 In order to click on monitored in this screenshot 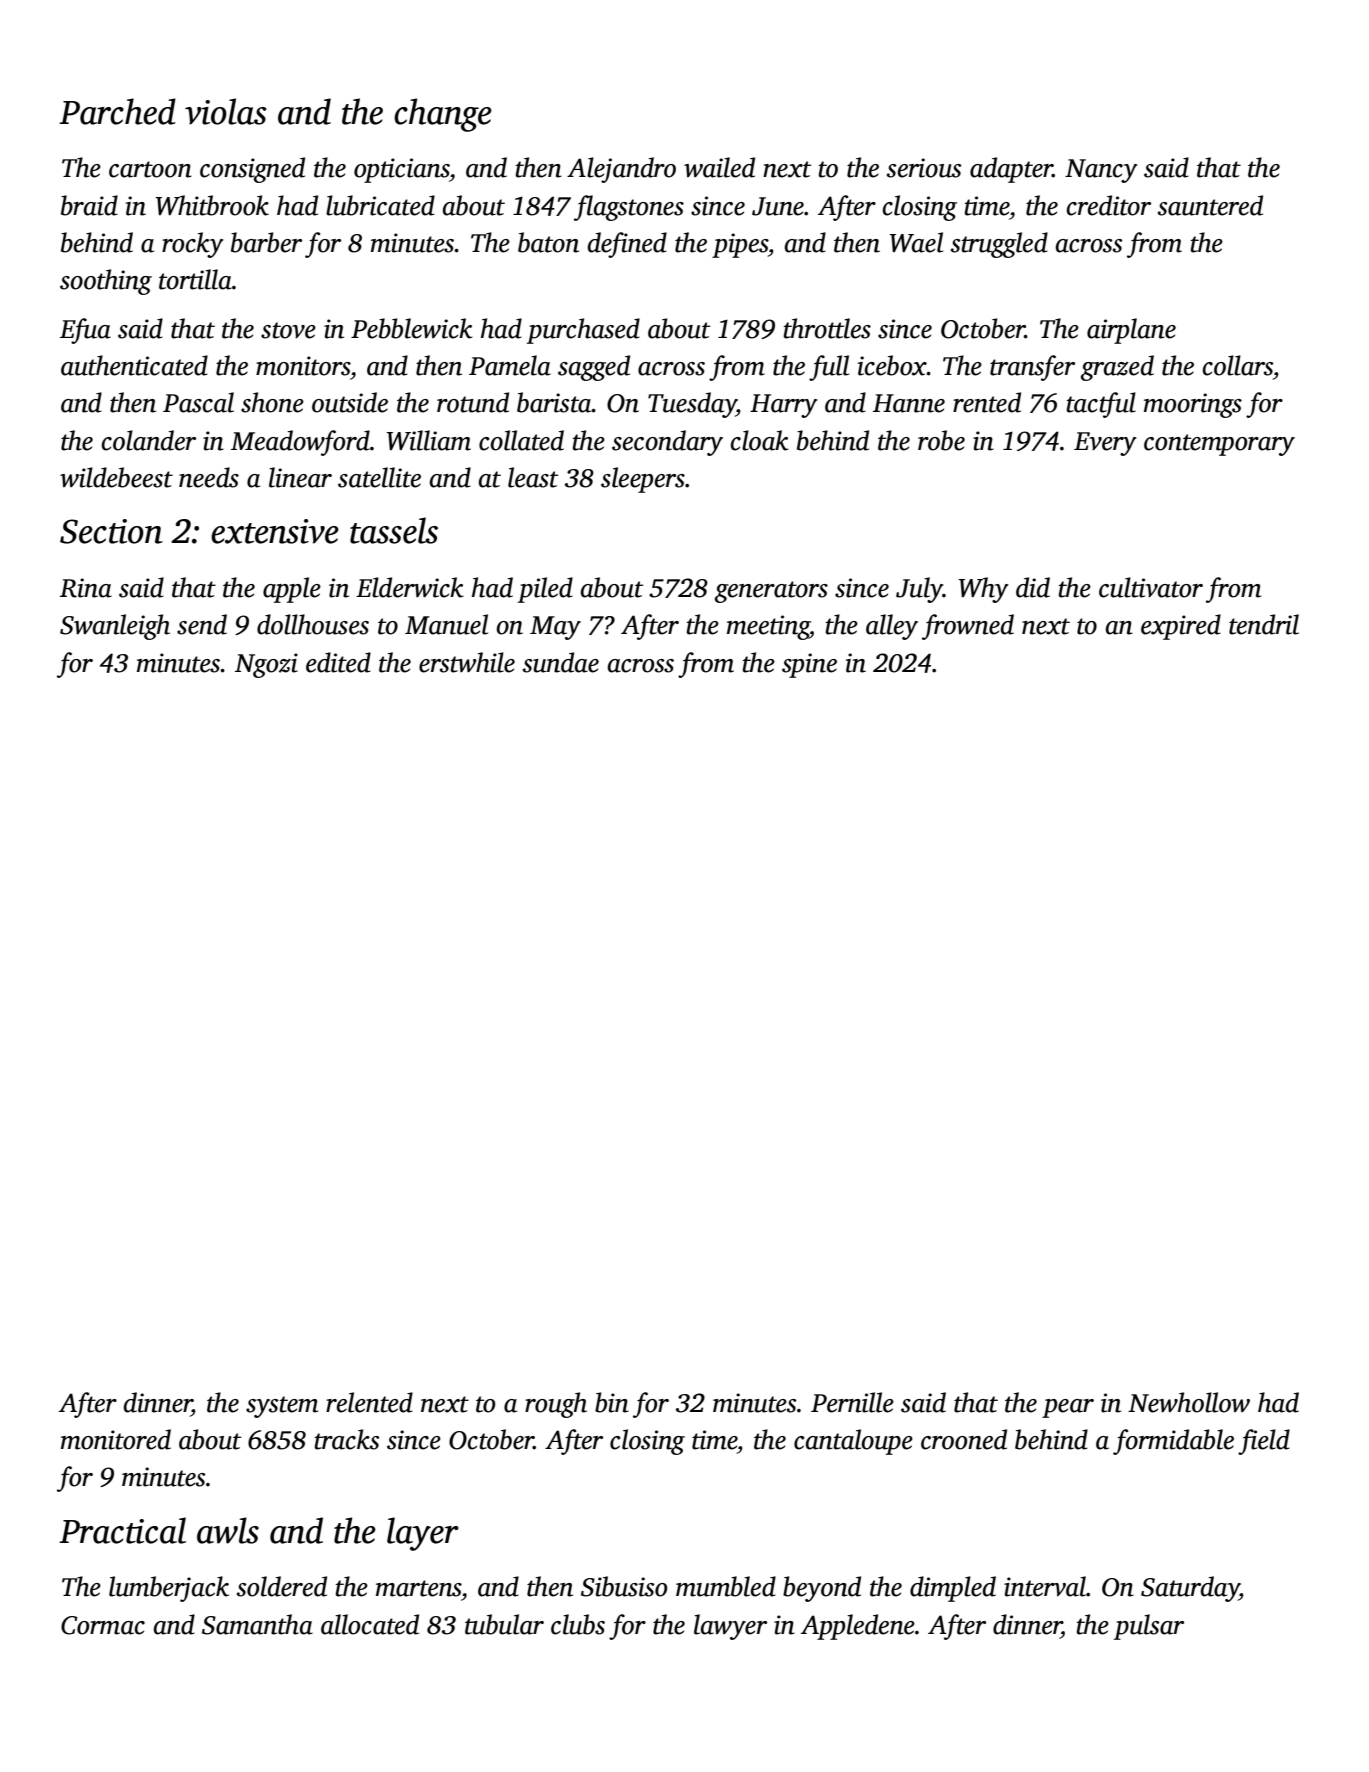, I will do `click(116, 1439)`.
